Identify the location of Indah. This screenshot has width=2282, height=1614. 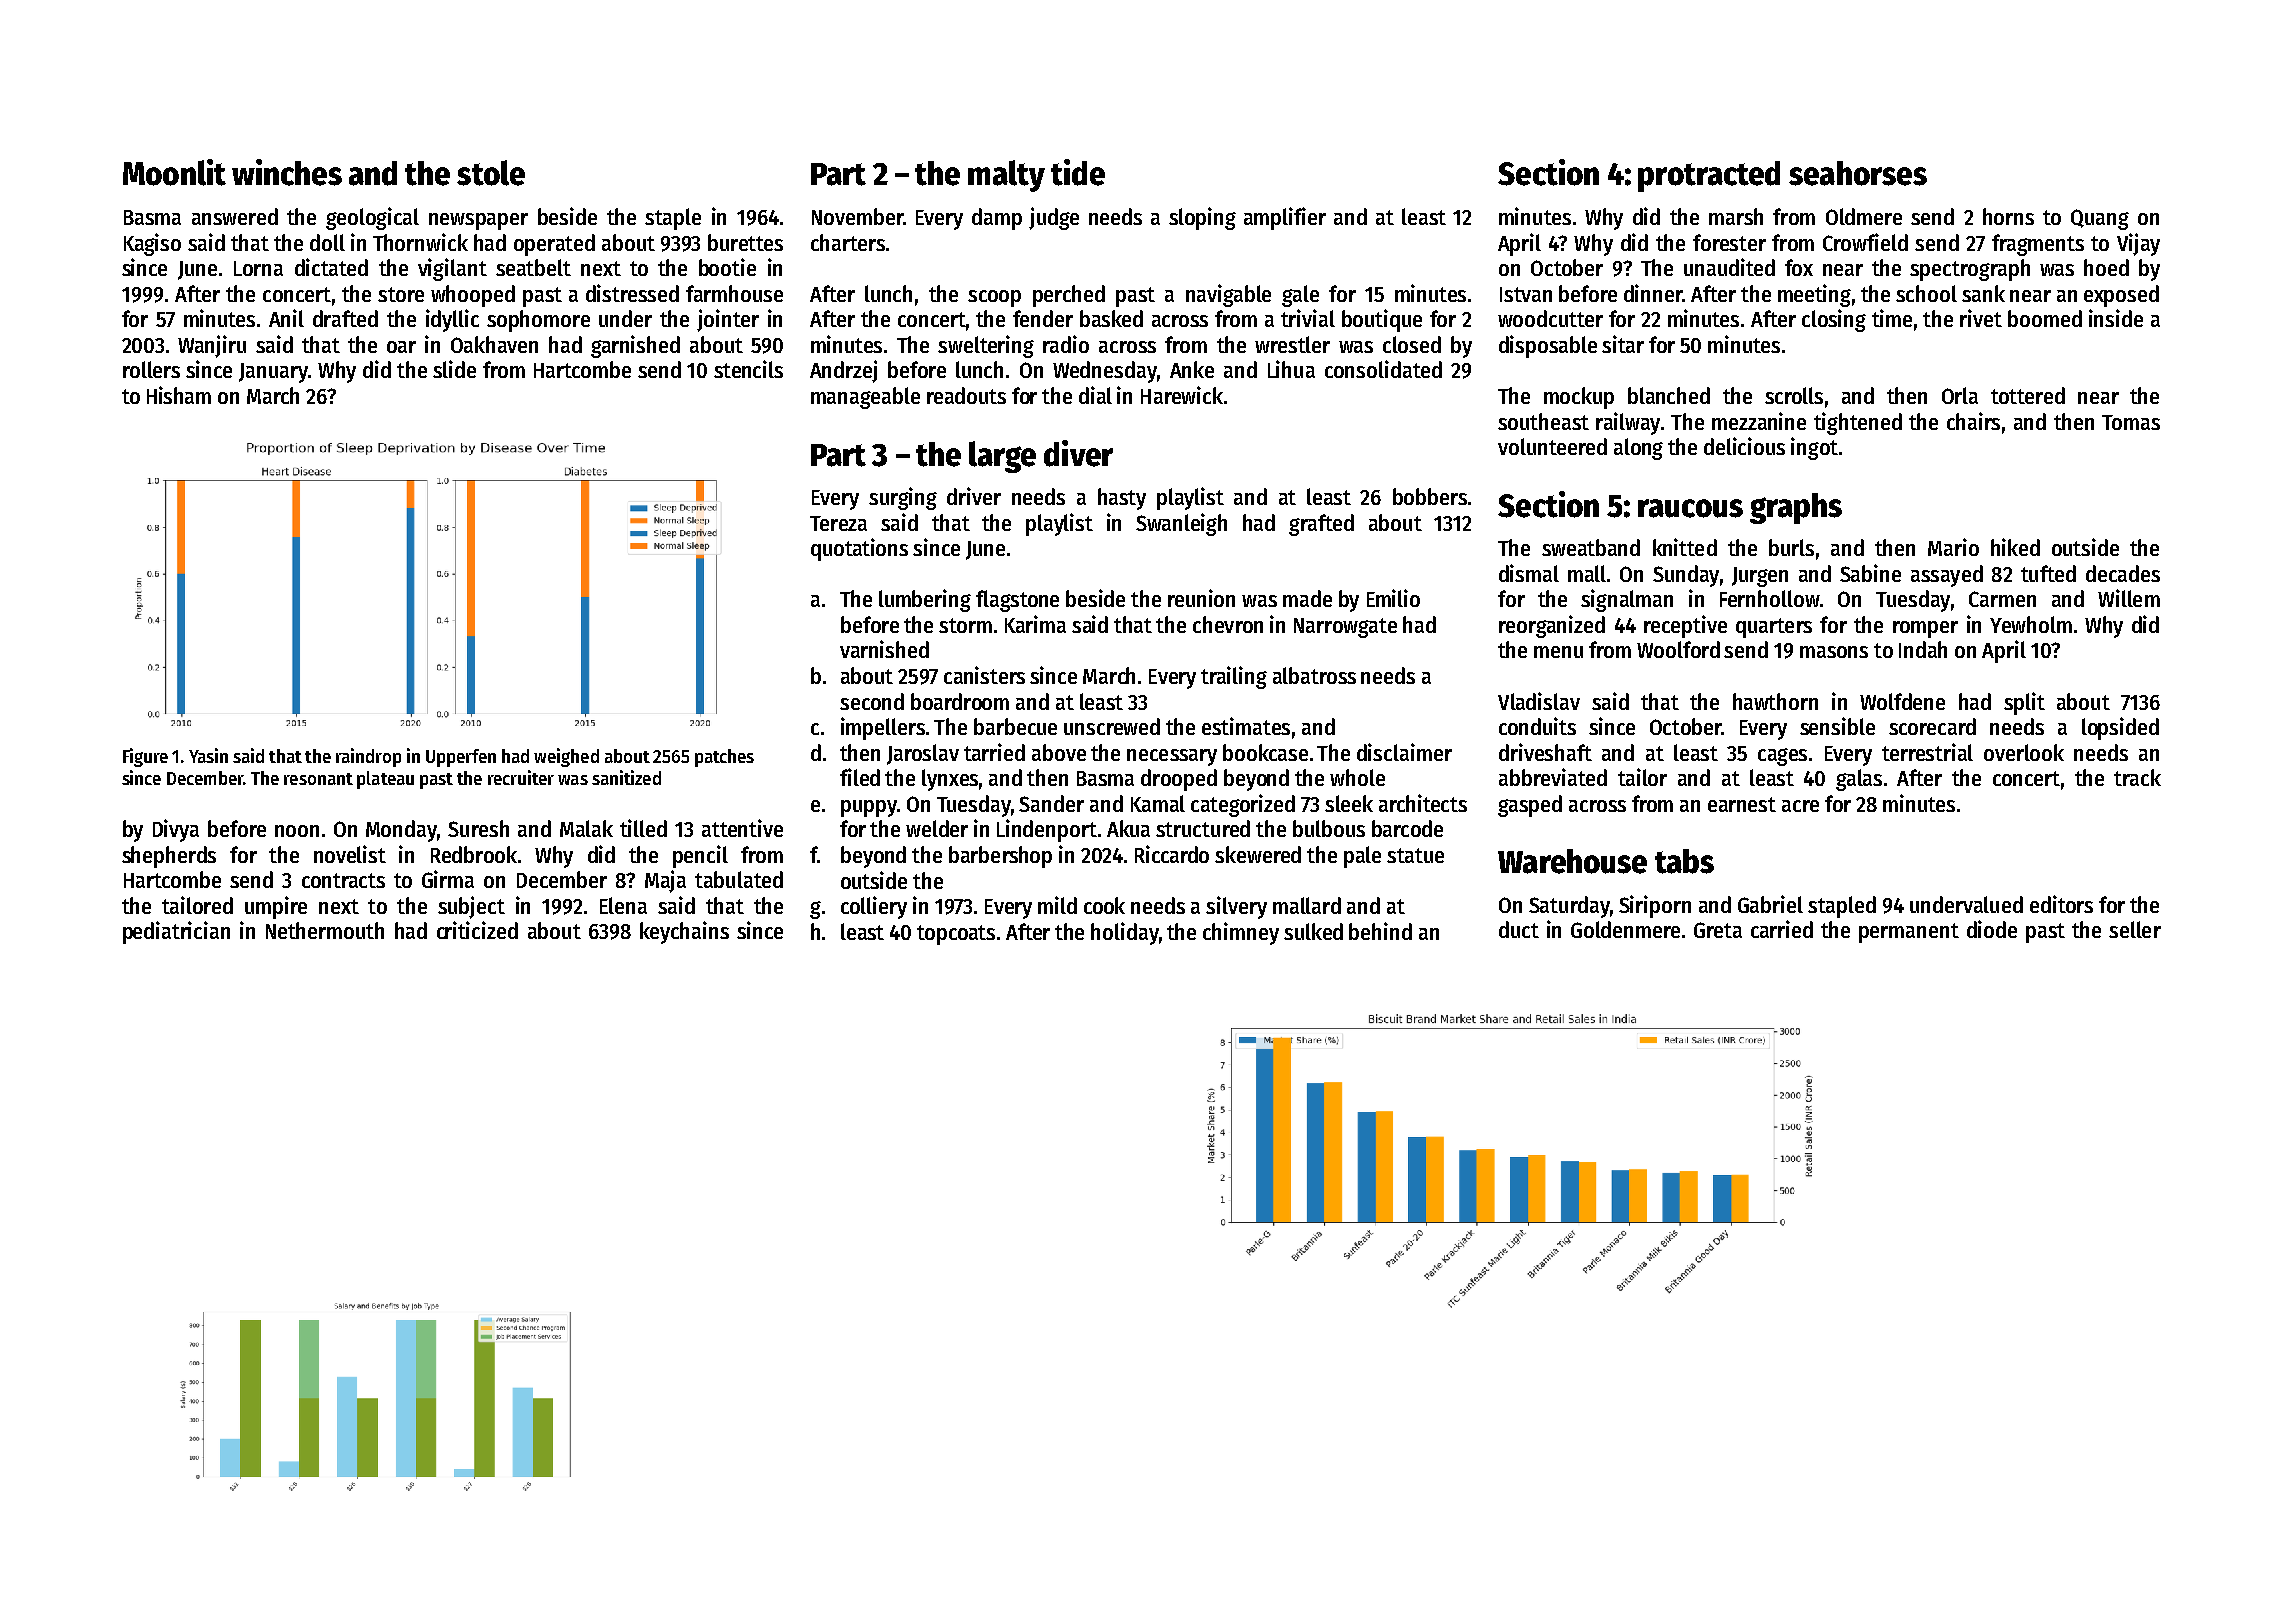
(1923, 649).
